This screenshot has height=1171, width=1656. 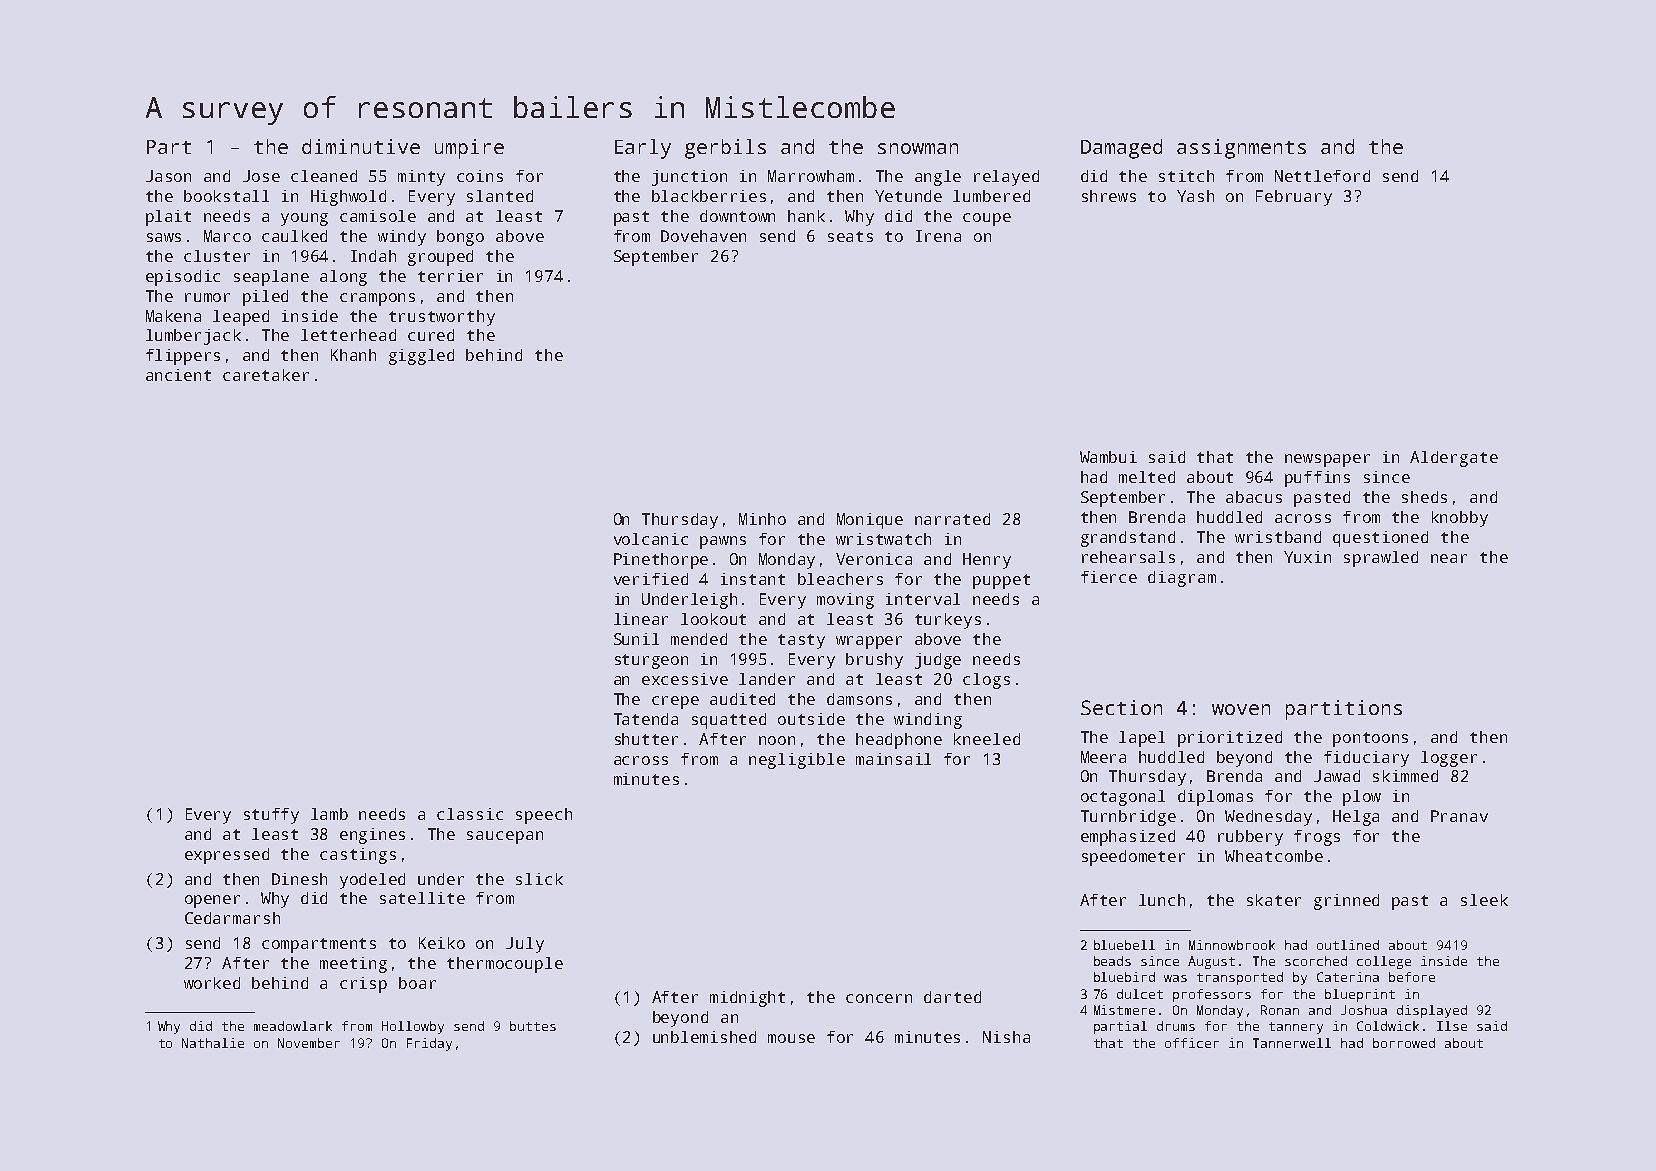 I want to click on Aldergate, so click(x=1454, y=459).
